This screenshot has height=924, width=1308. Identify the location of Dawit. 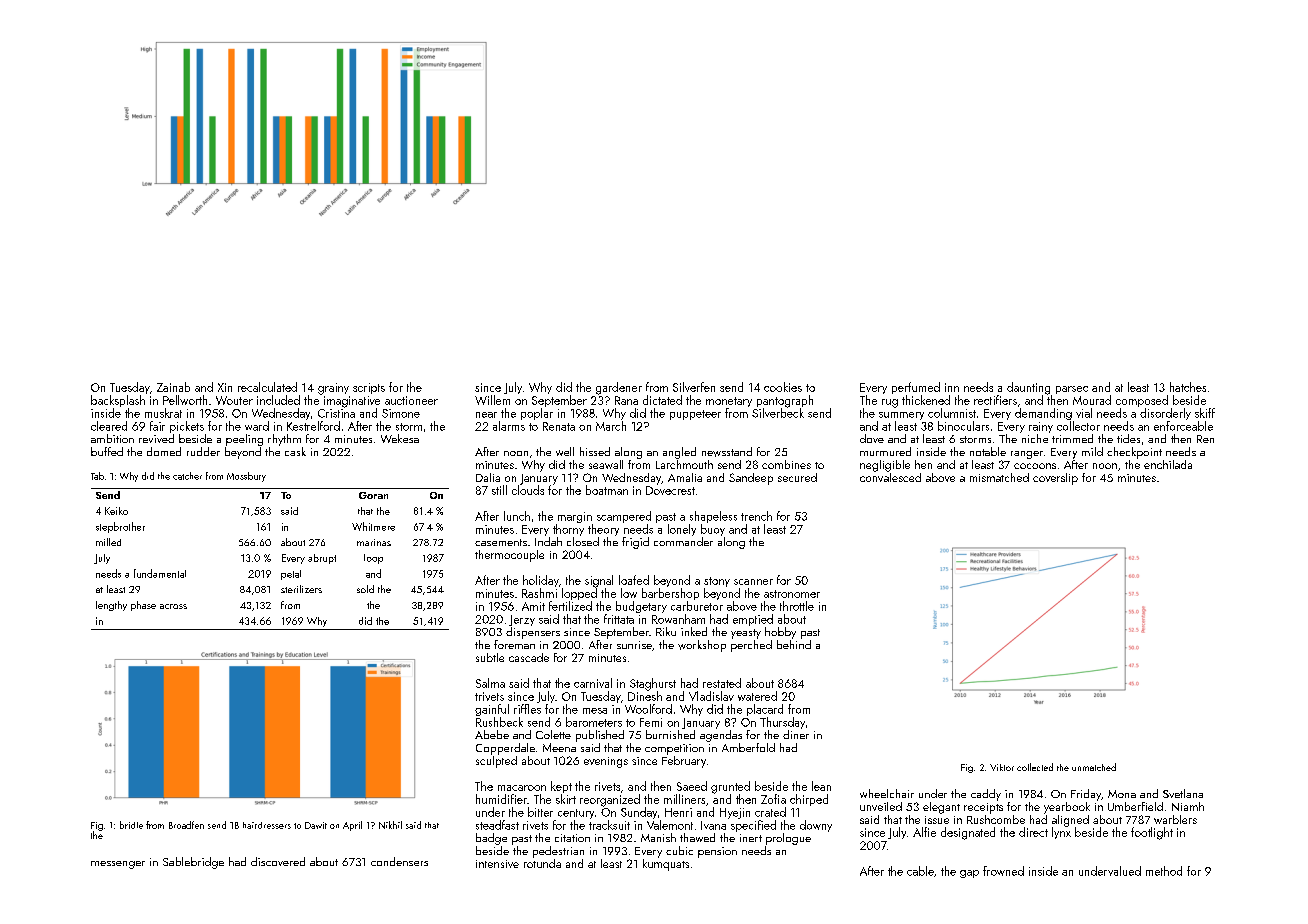
(316, 825).
